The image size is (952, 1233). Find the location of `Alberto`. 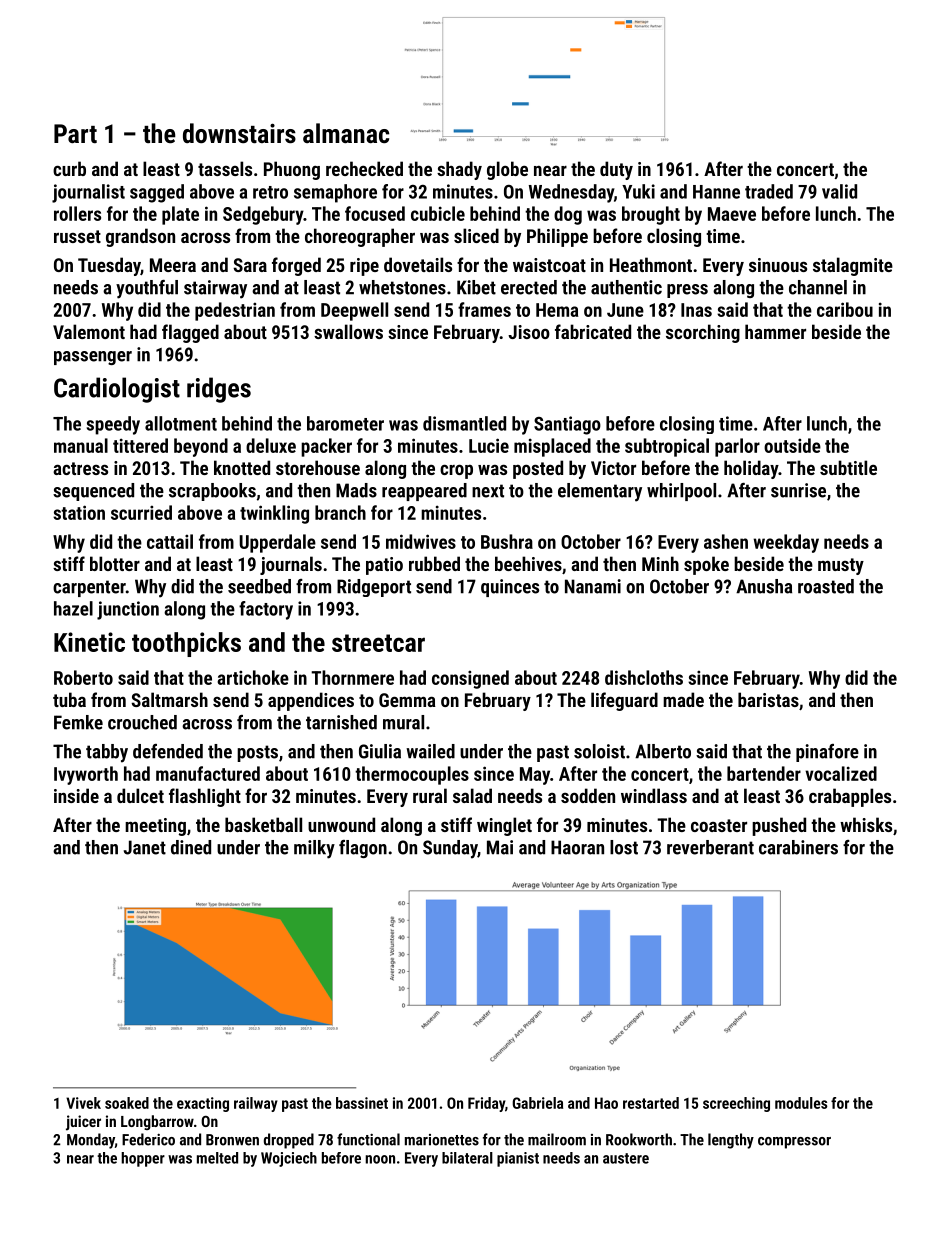

Alberto is located at coordinates (663, 751).
